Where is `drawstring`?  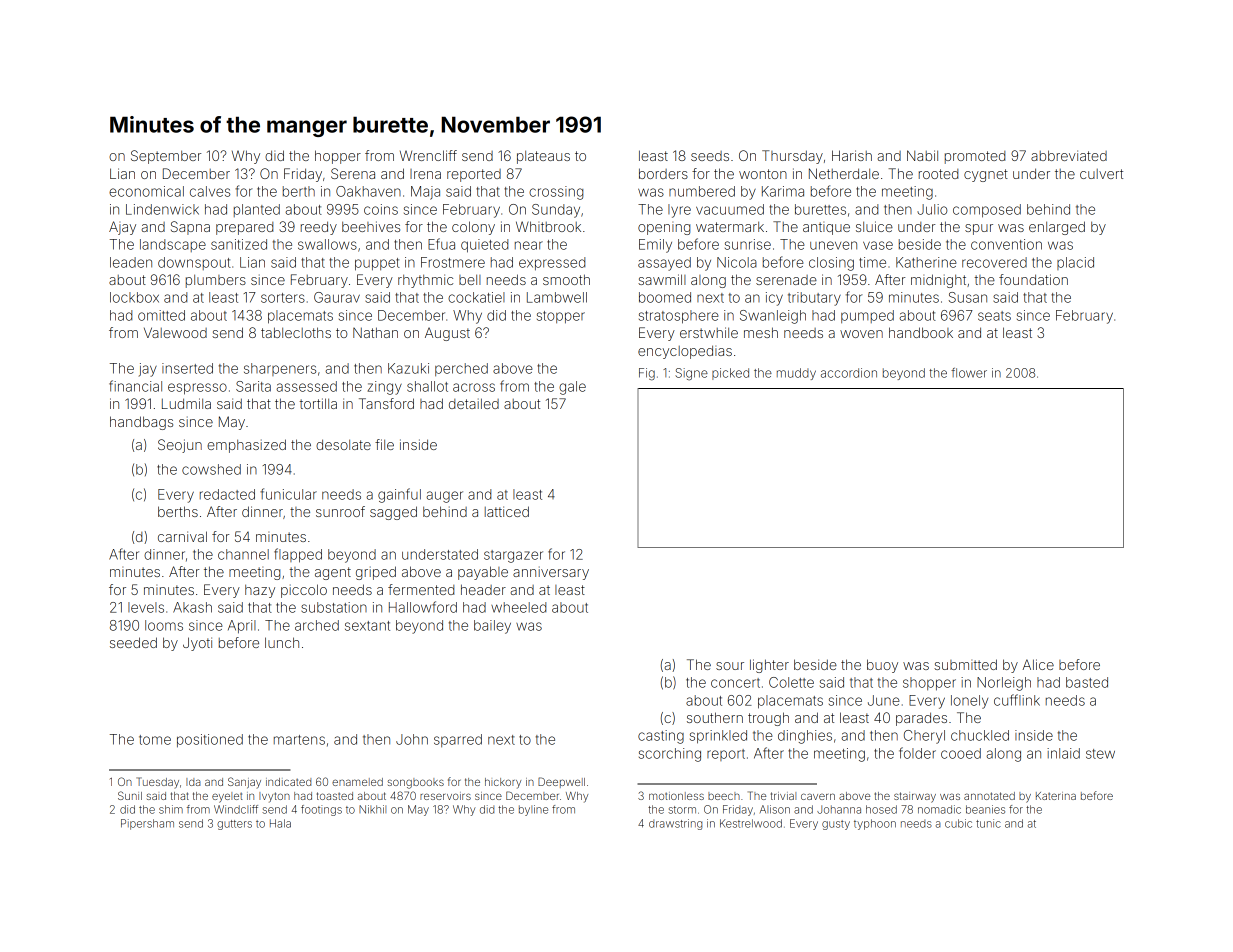 drawstring is located at coordinates (675, 824).
